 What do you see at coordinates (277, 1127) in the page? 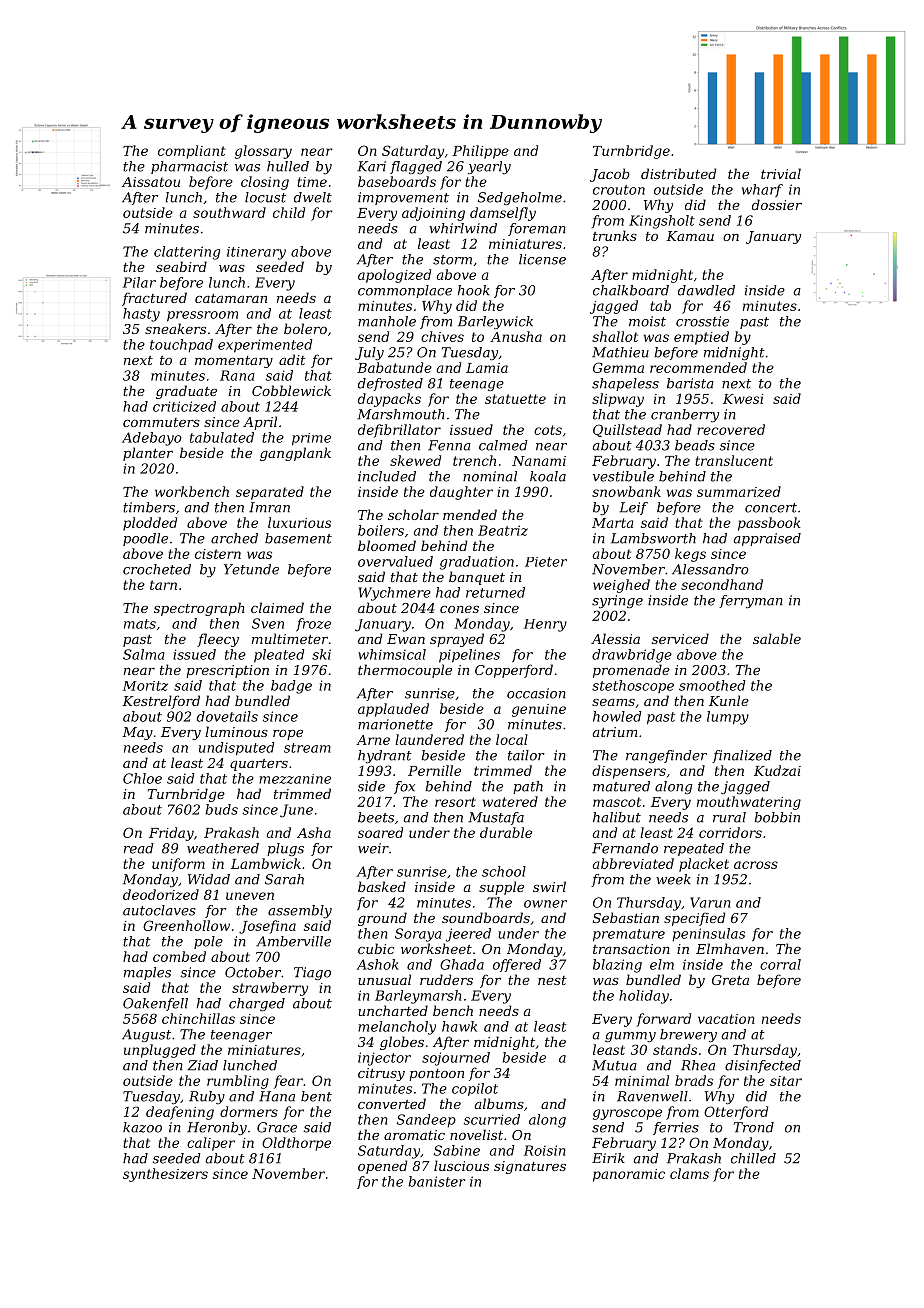
I see `Grace` at bounding box center [277, 1127].
